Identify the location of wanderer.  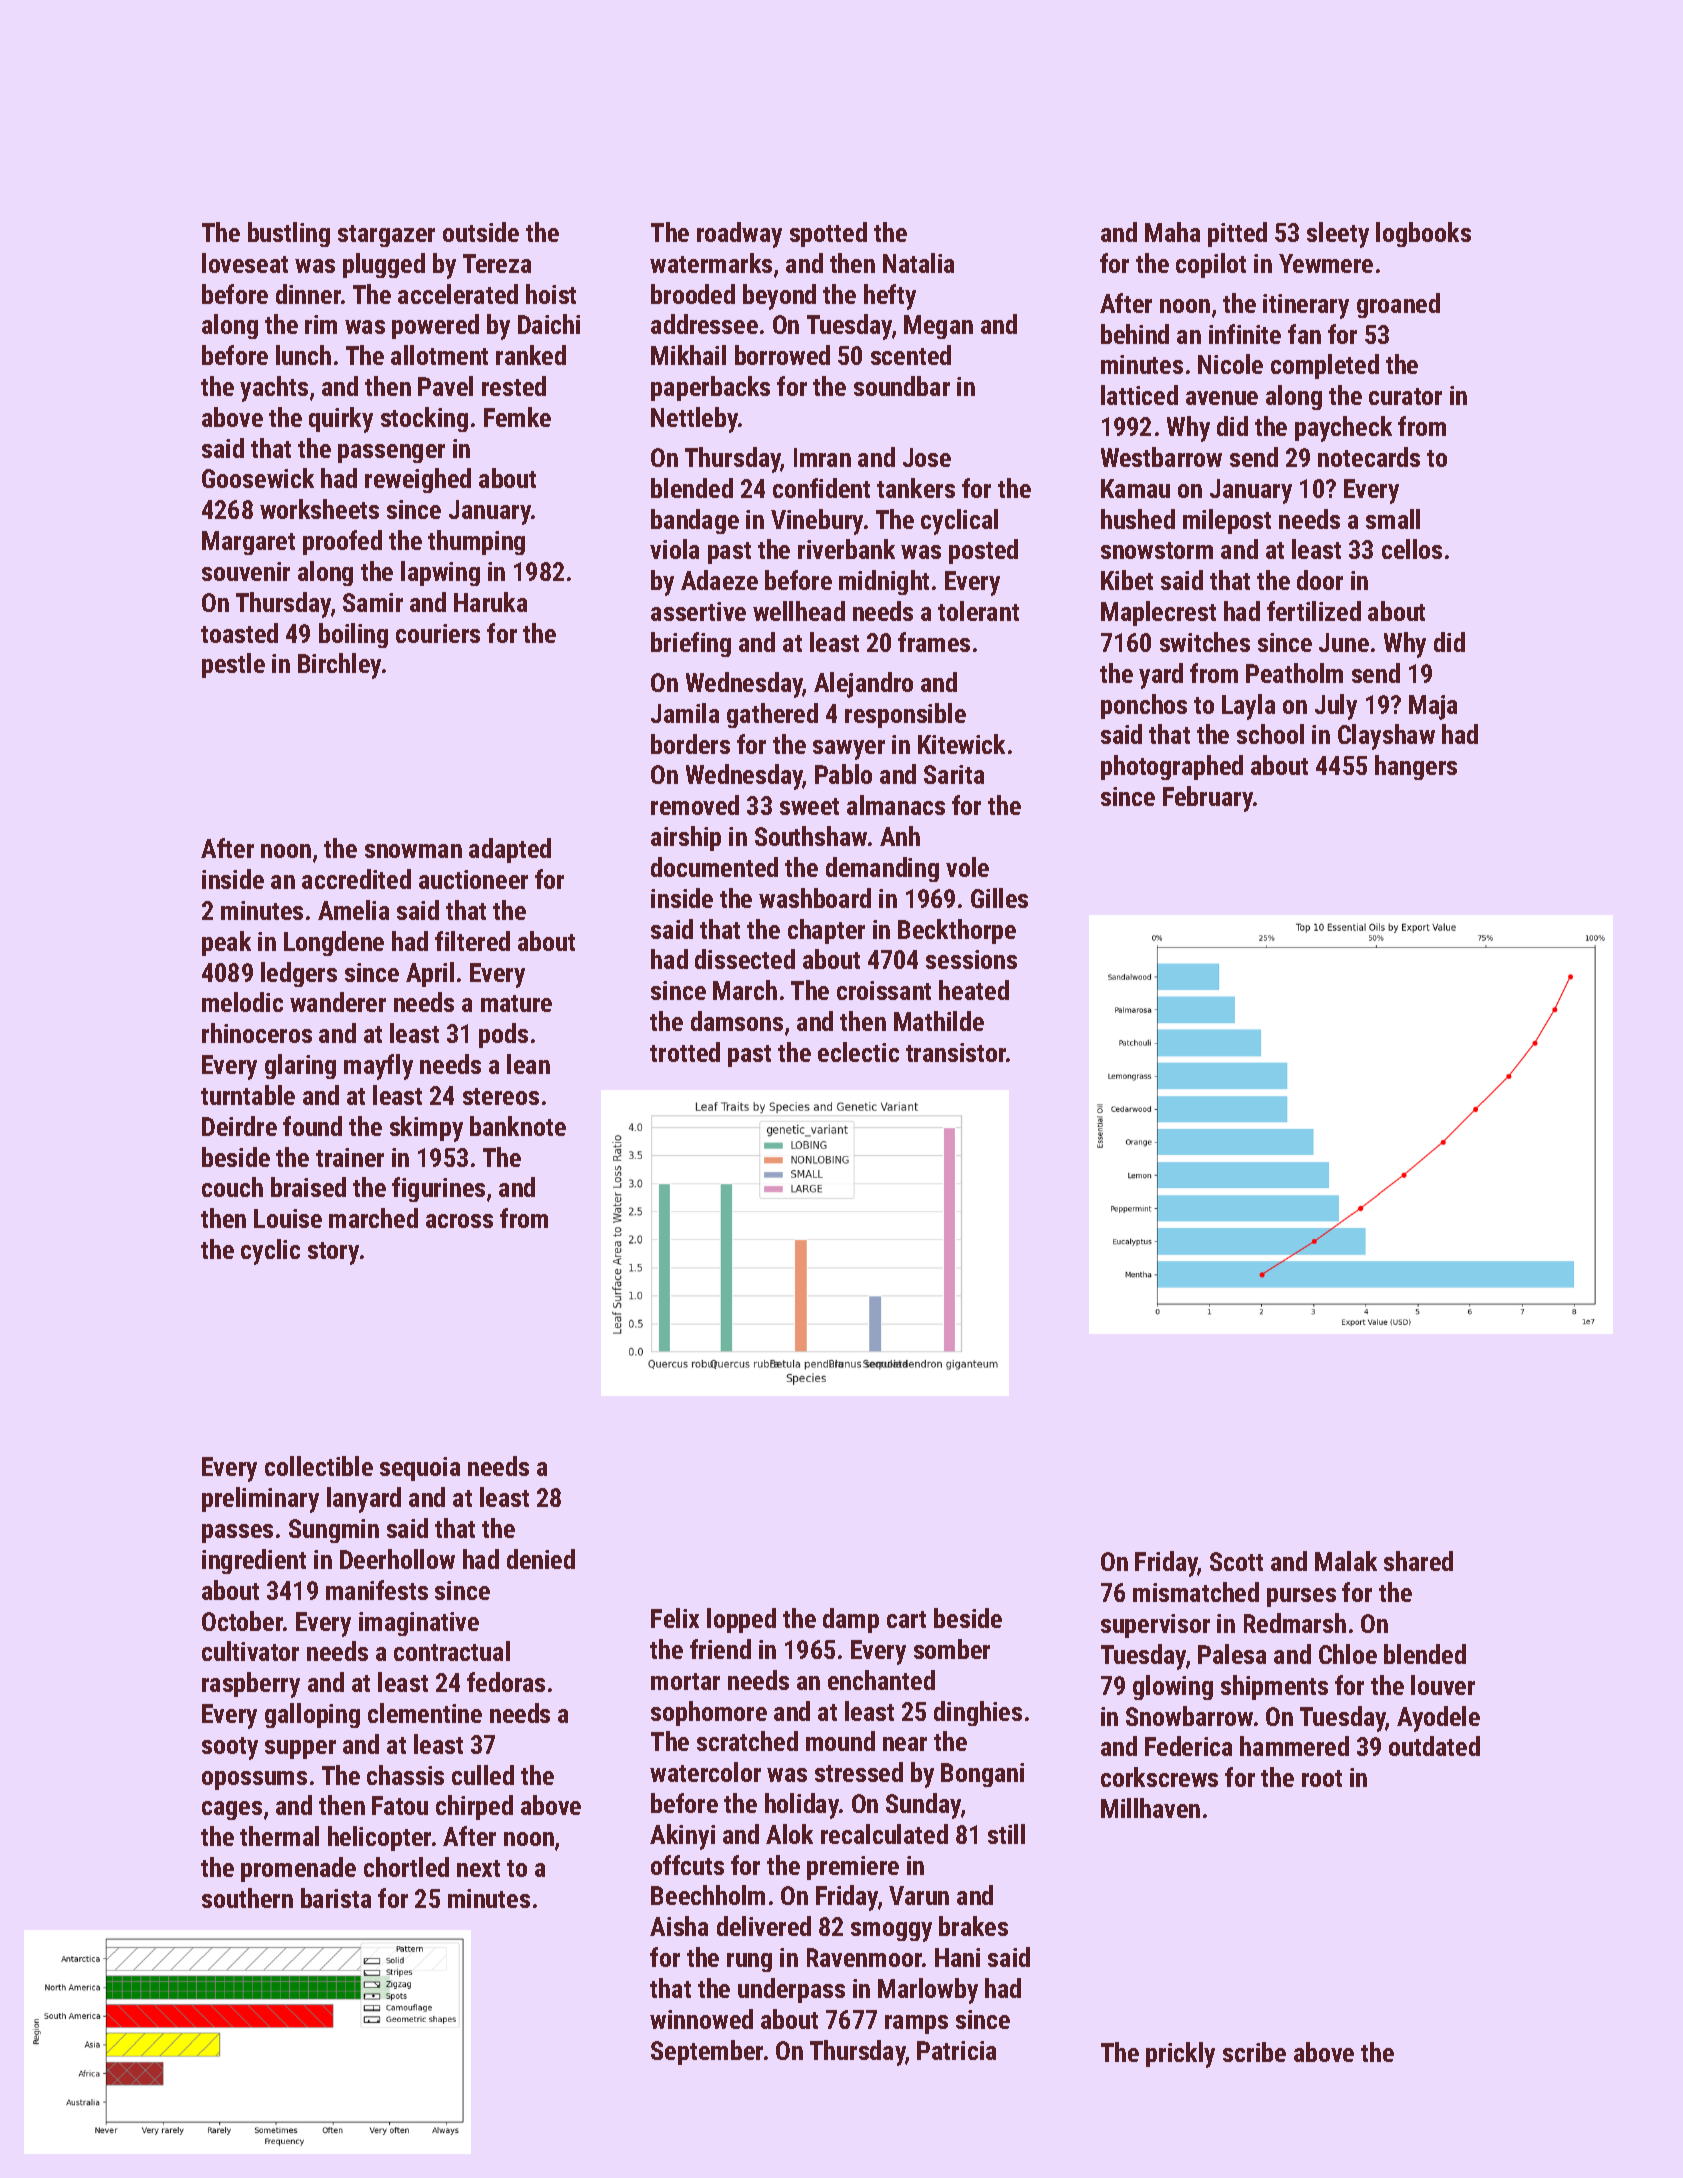
(338, 1002).
